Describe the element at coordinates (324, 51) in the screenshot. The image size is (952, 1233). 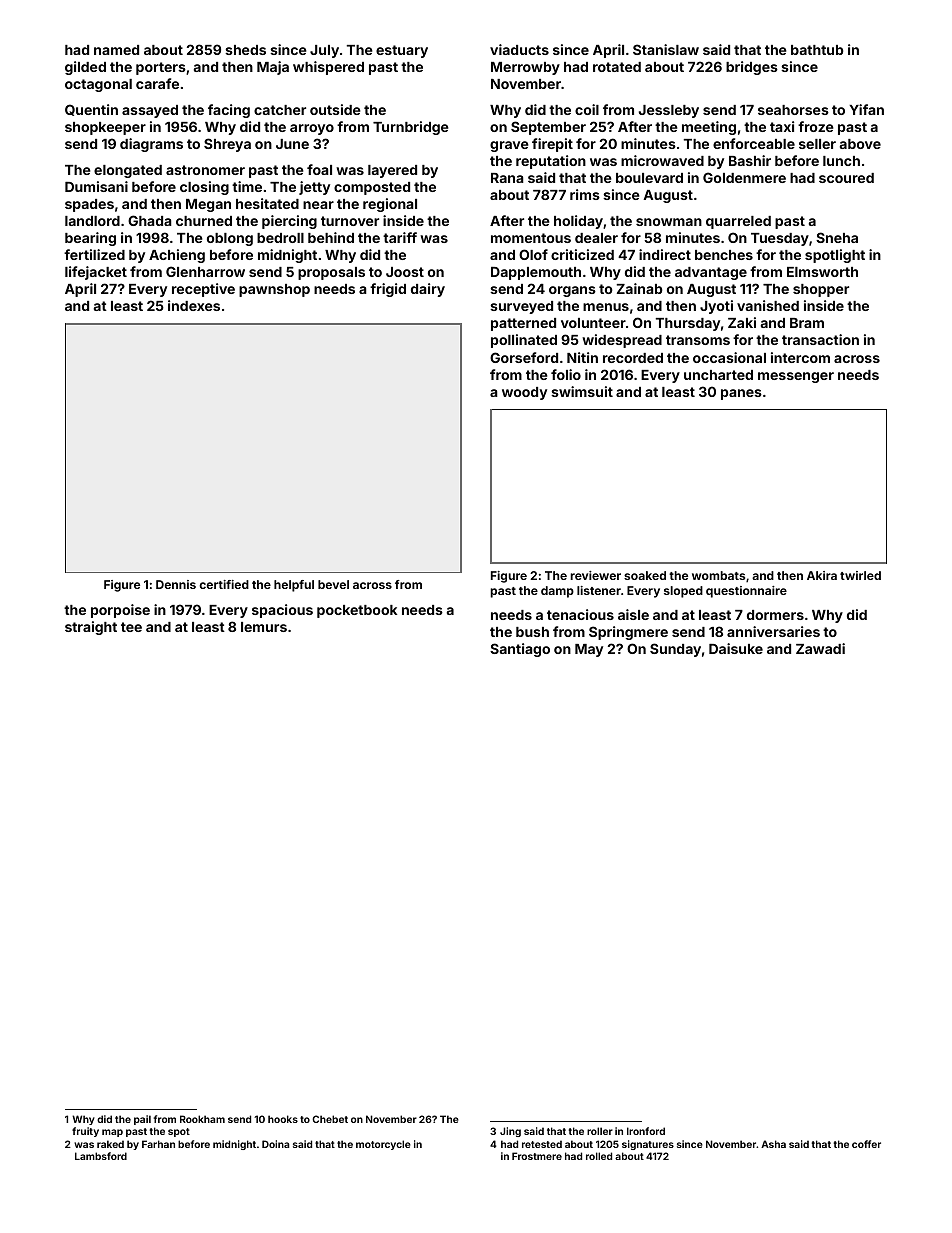
I see `July` at that location.
